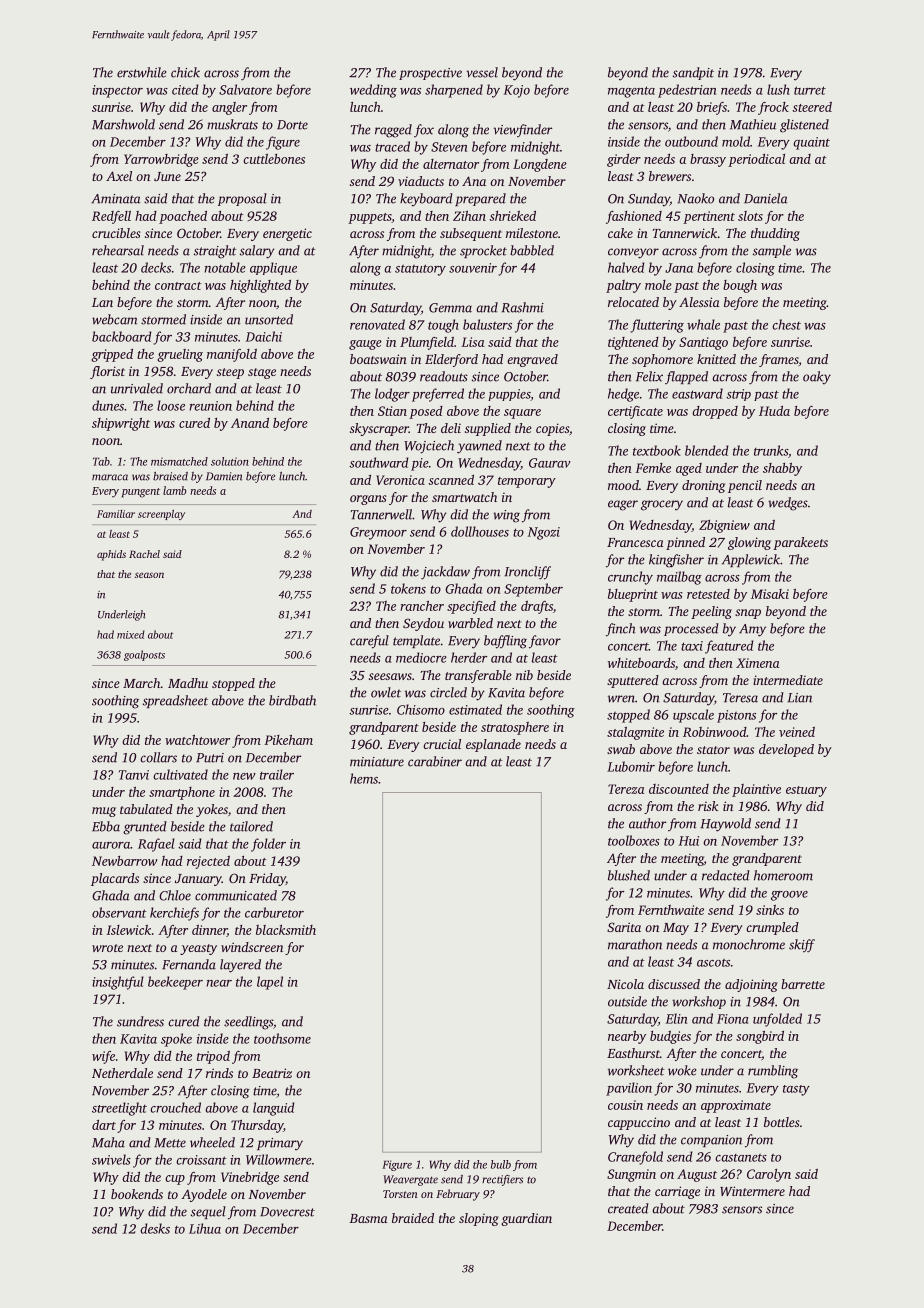 This document has width=924, height=1308. I want to click on wrote, so click(107, 948).
